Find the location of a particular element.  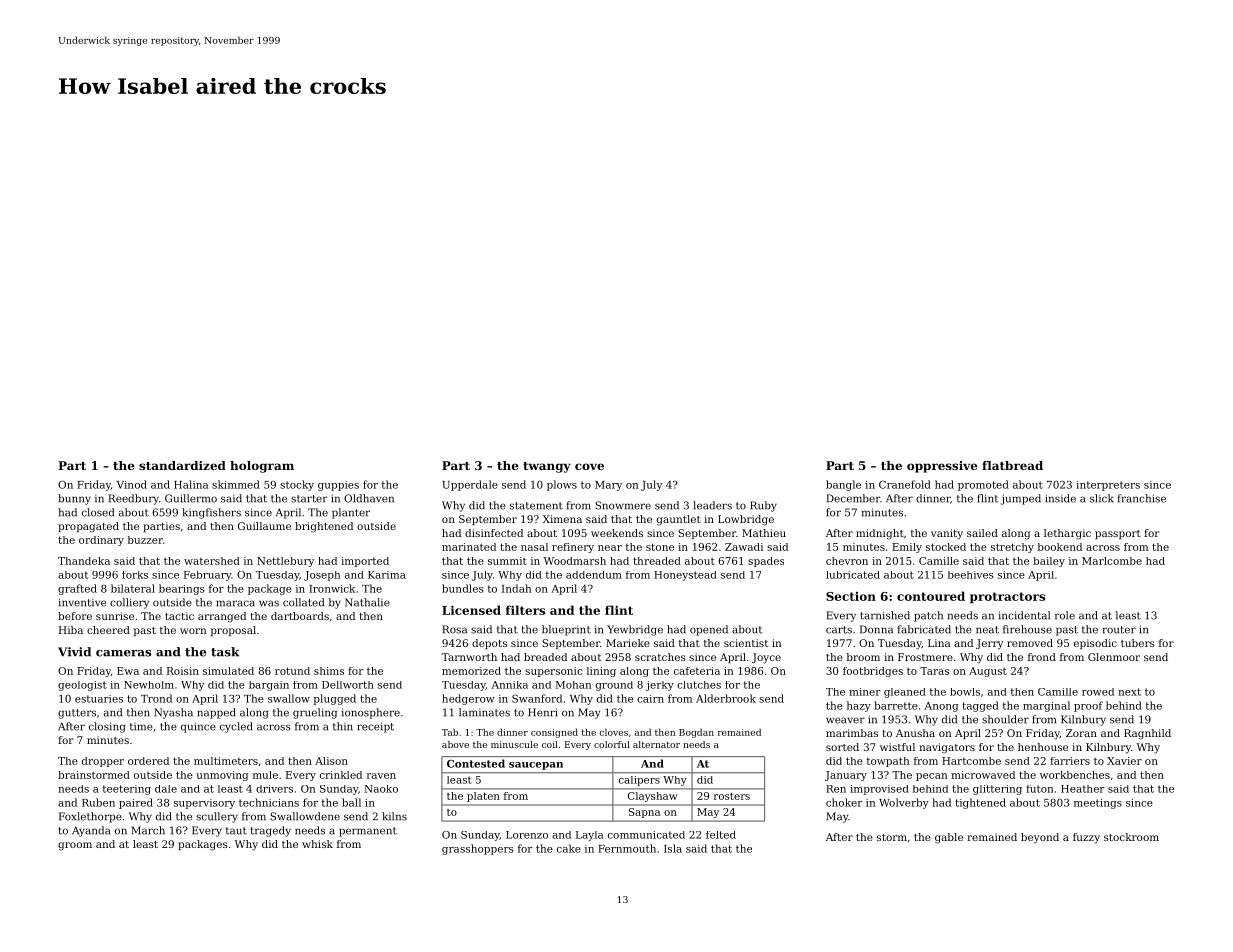

Mathieu is located at coordinates (764, 533).
